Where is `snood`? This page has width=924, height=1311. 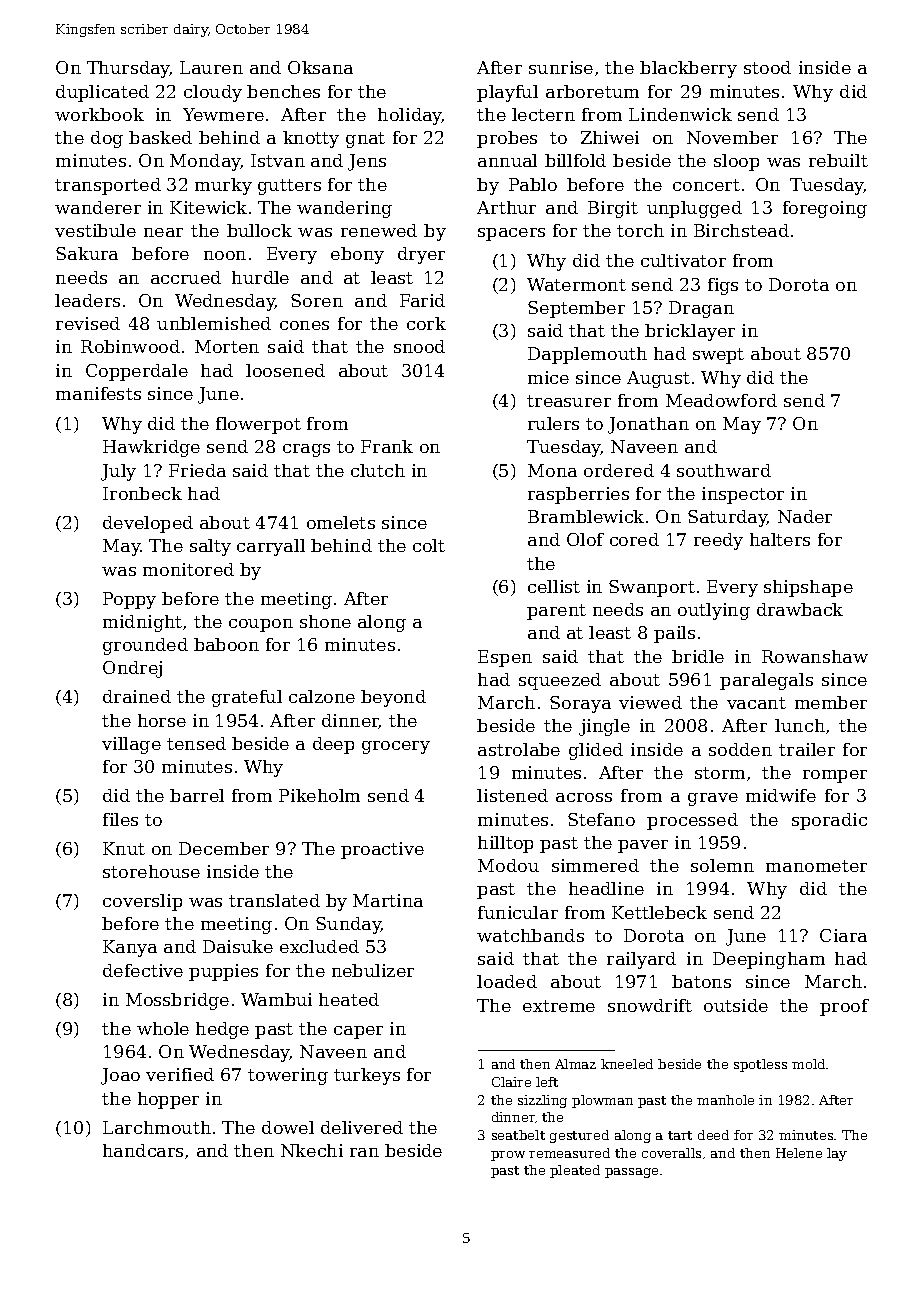
snood is located at coordinates (419, 346).
